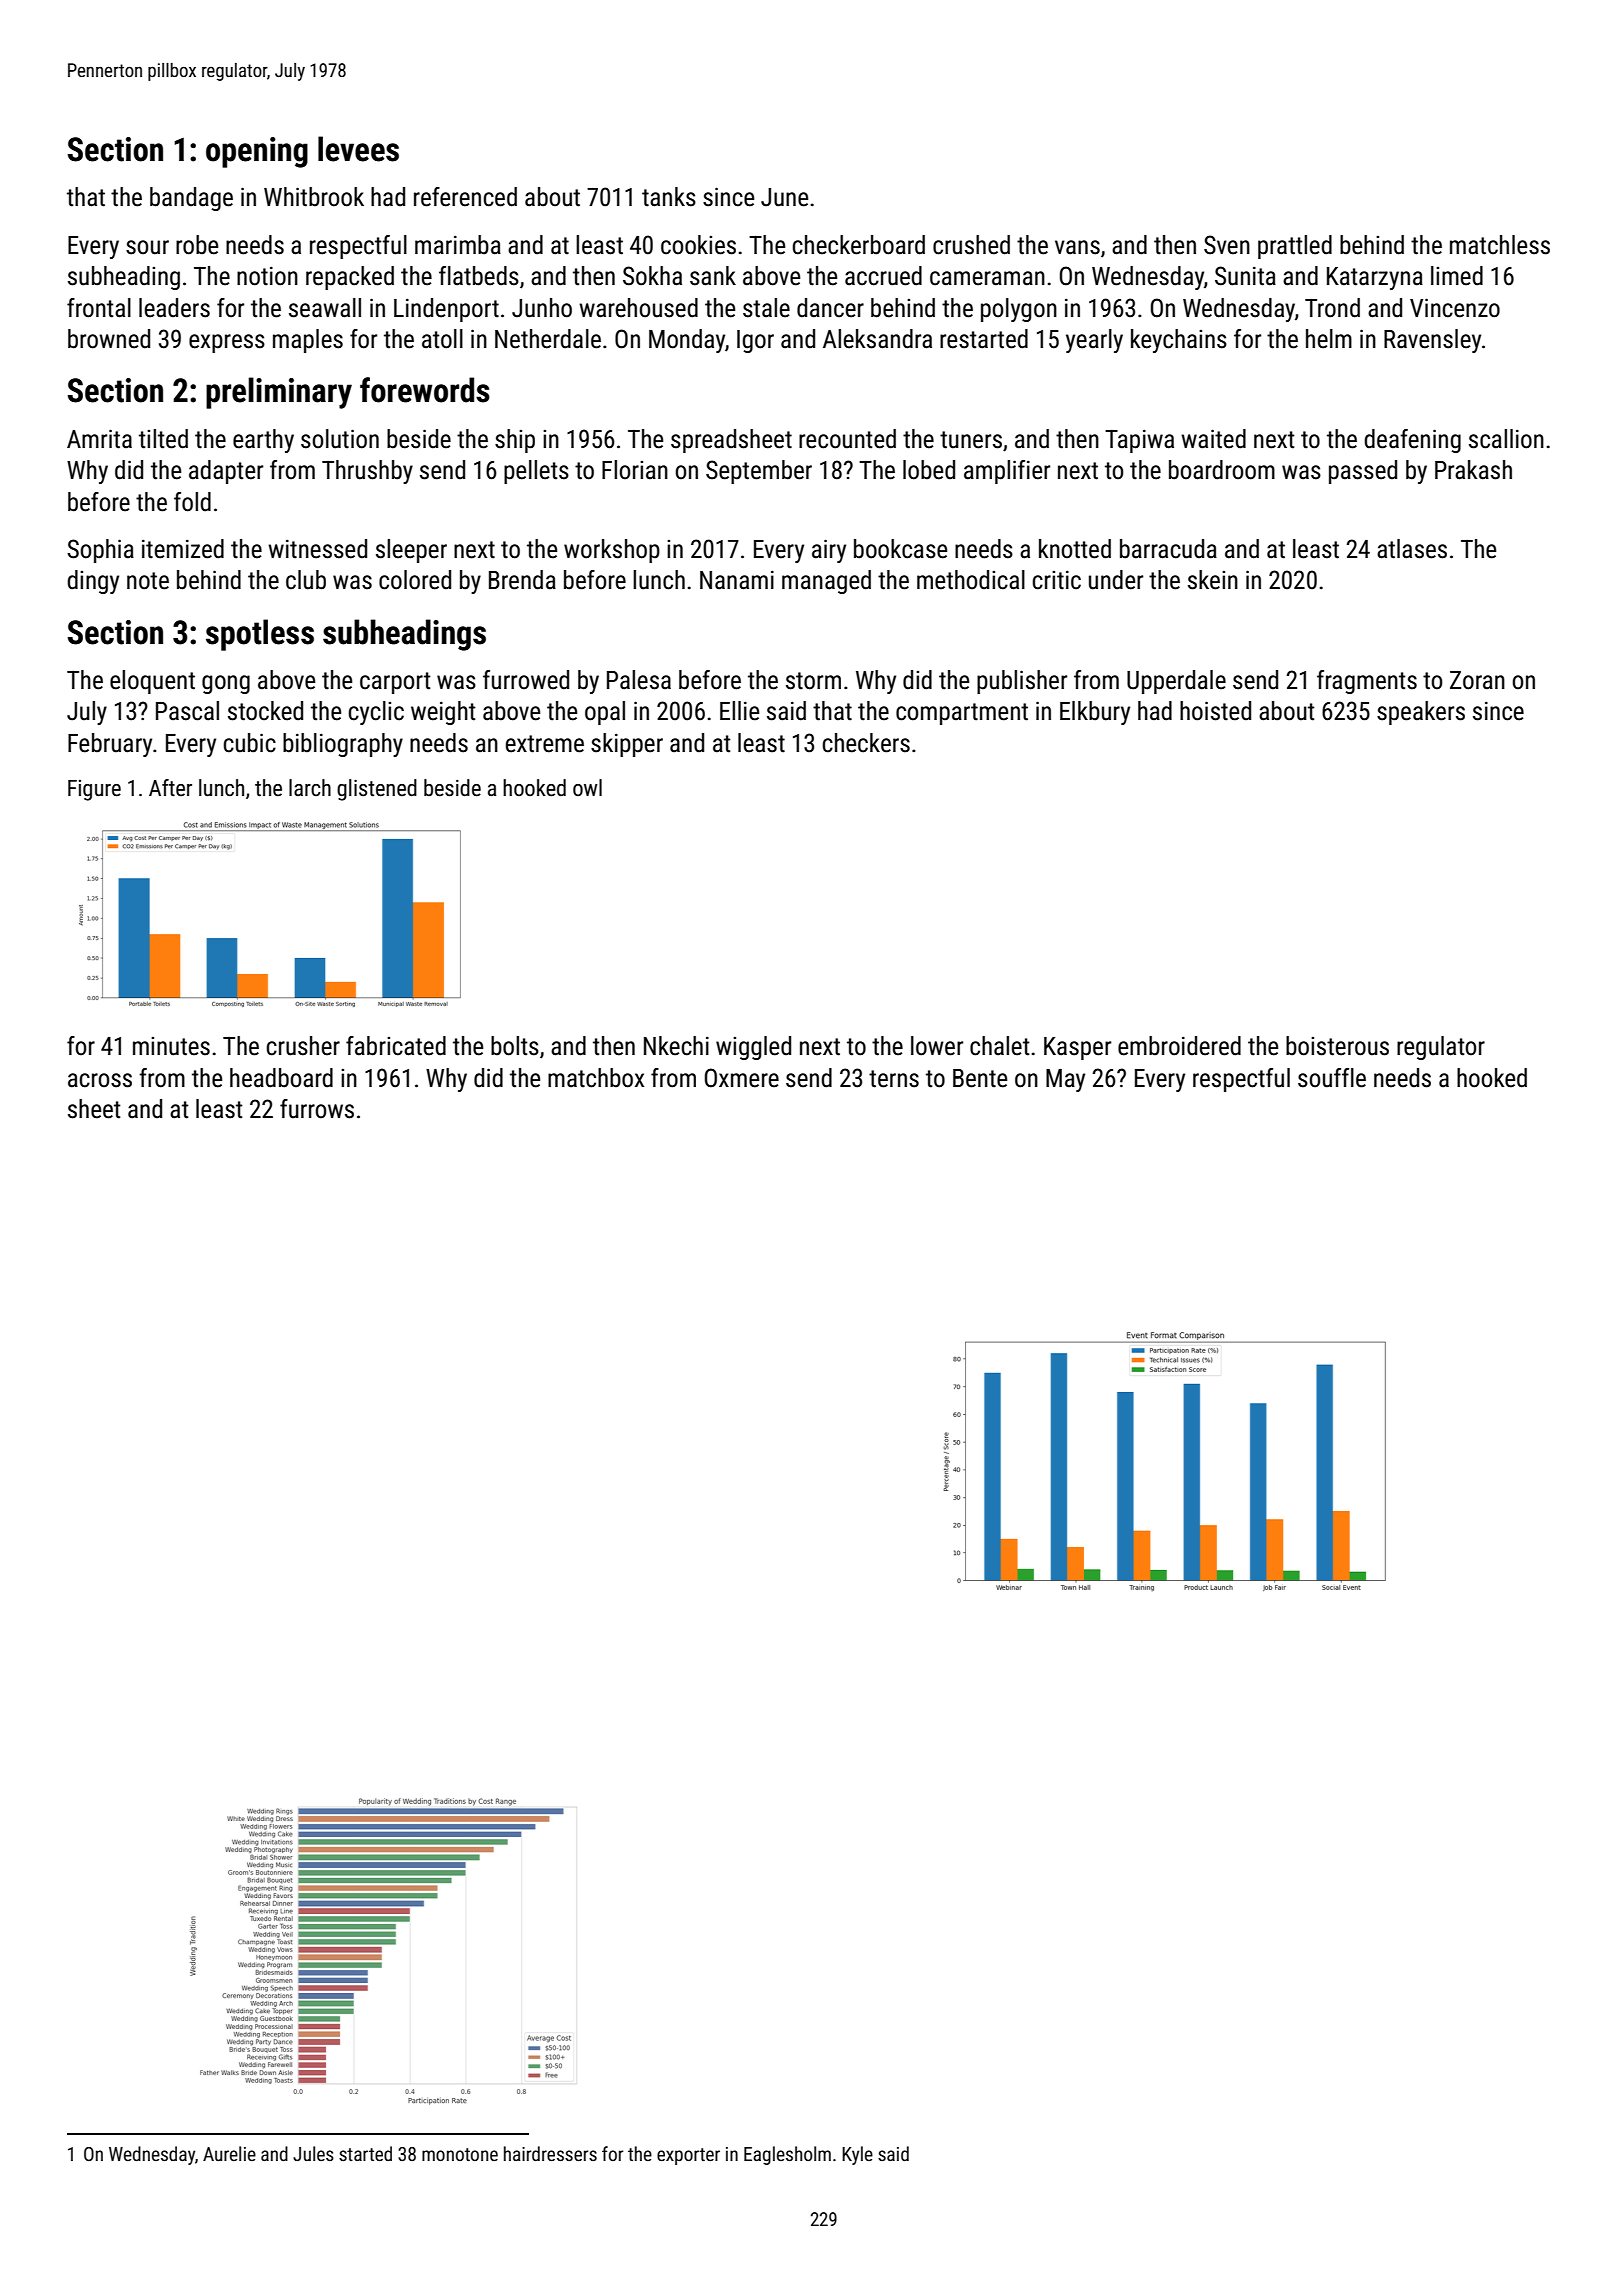  I want to click on Upperdale, so click(1176, 682).
